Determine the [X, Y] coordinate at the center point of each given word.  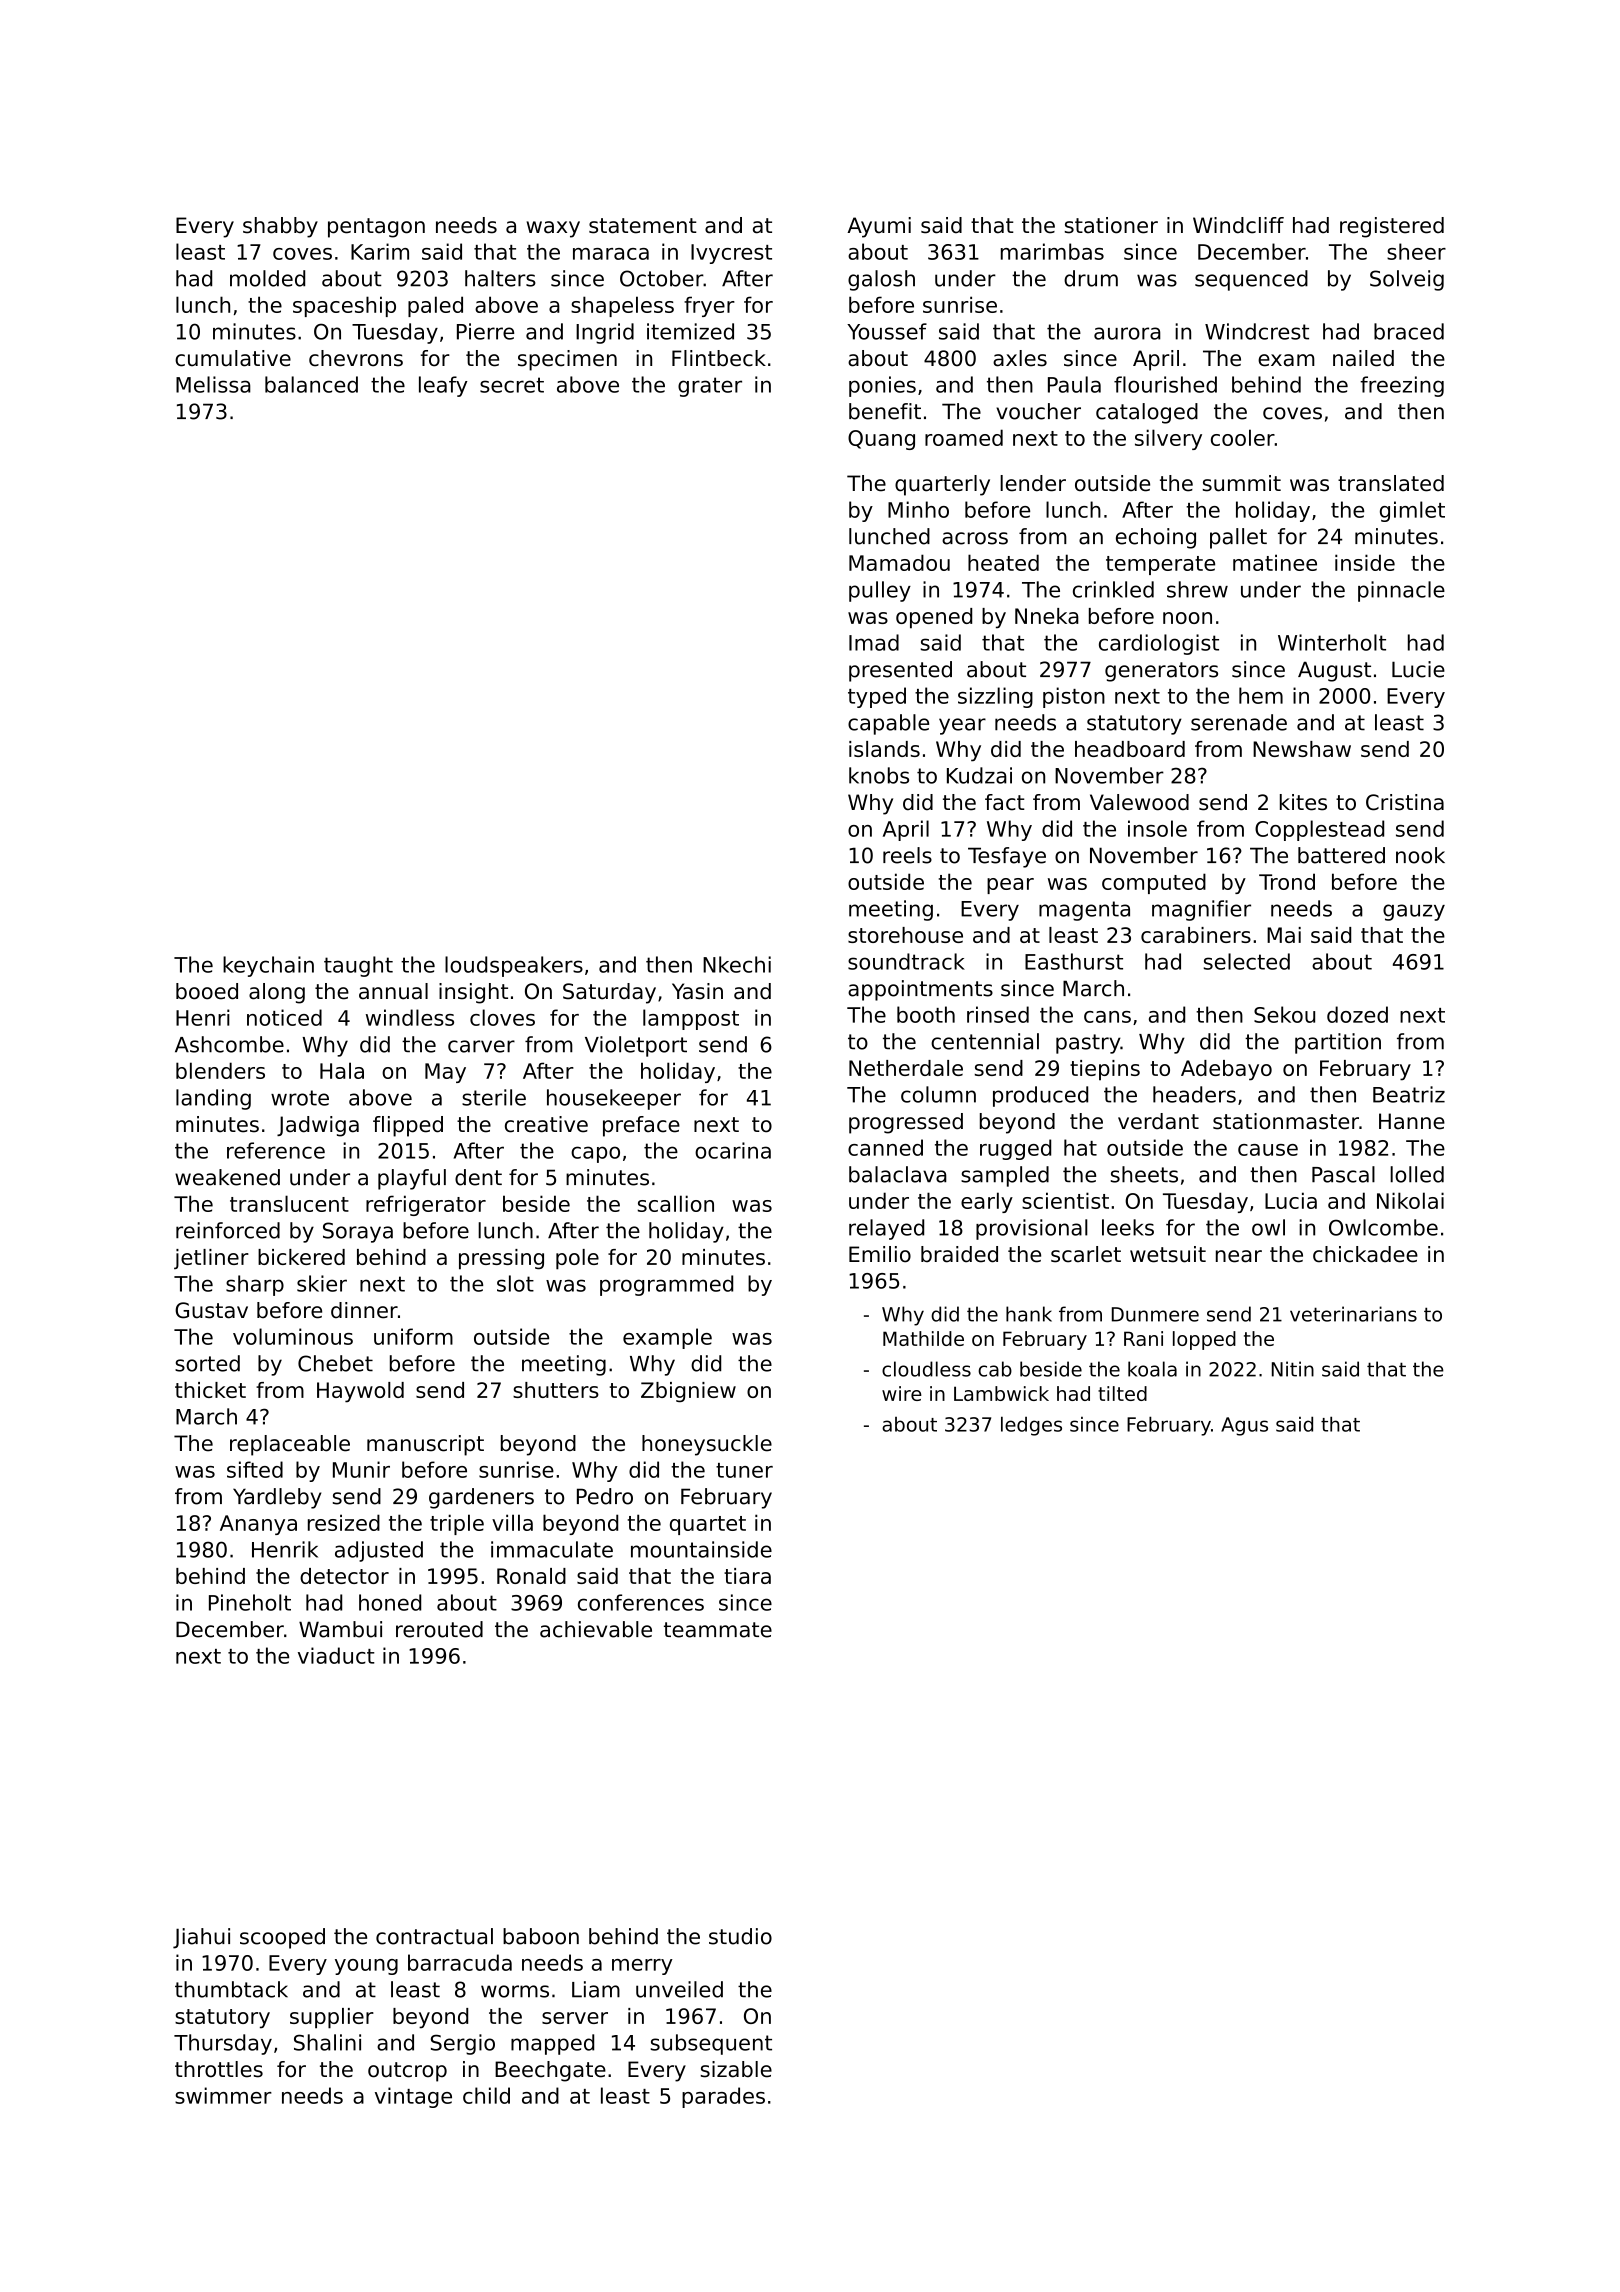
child [486, 2095]
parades [723, 2097]
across [975, 538]
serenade [1239, 722]
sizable [736, 2069]
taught [358, 966]
